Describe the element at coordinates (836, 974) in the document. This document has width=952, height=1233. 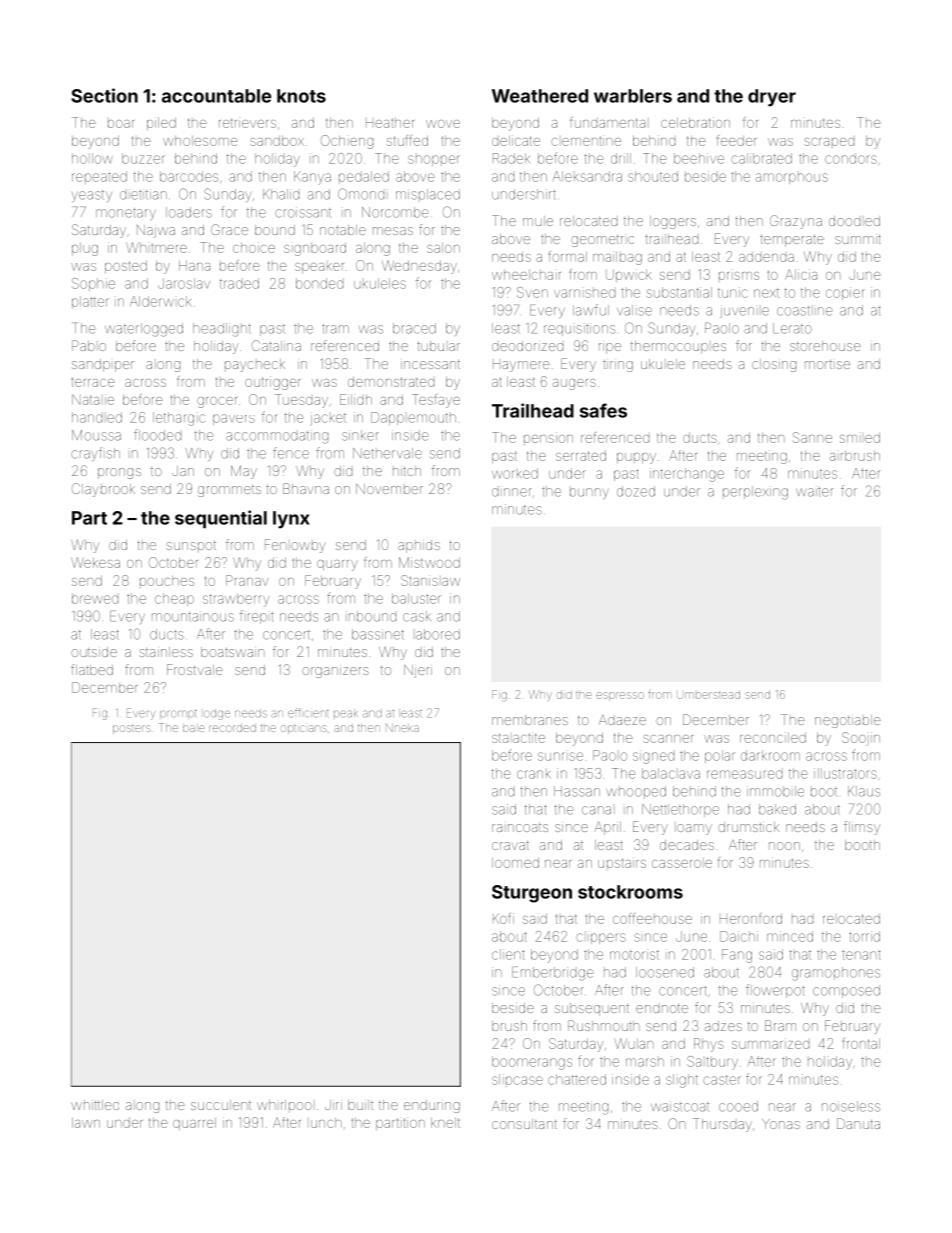
I see `gramophones` at that location.
